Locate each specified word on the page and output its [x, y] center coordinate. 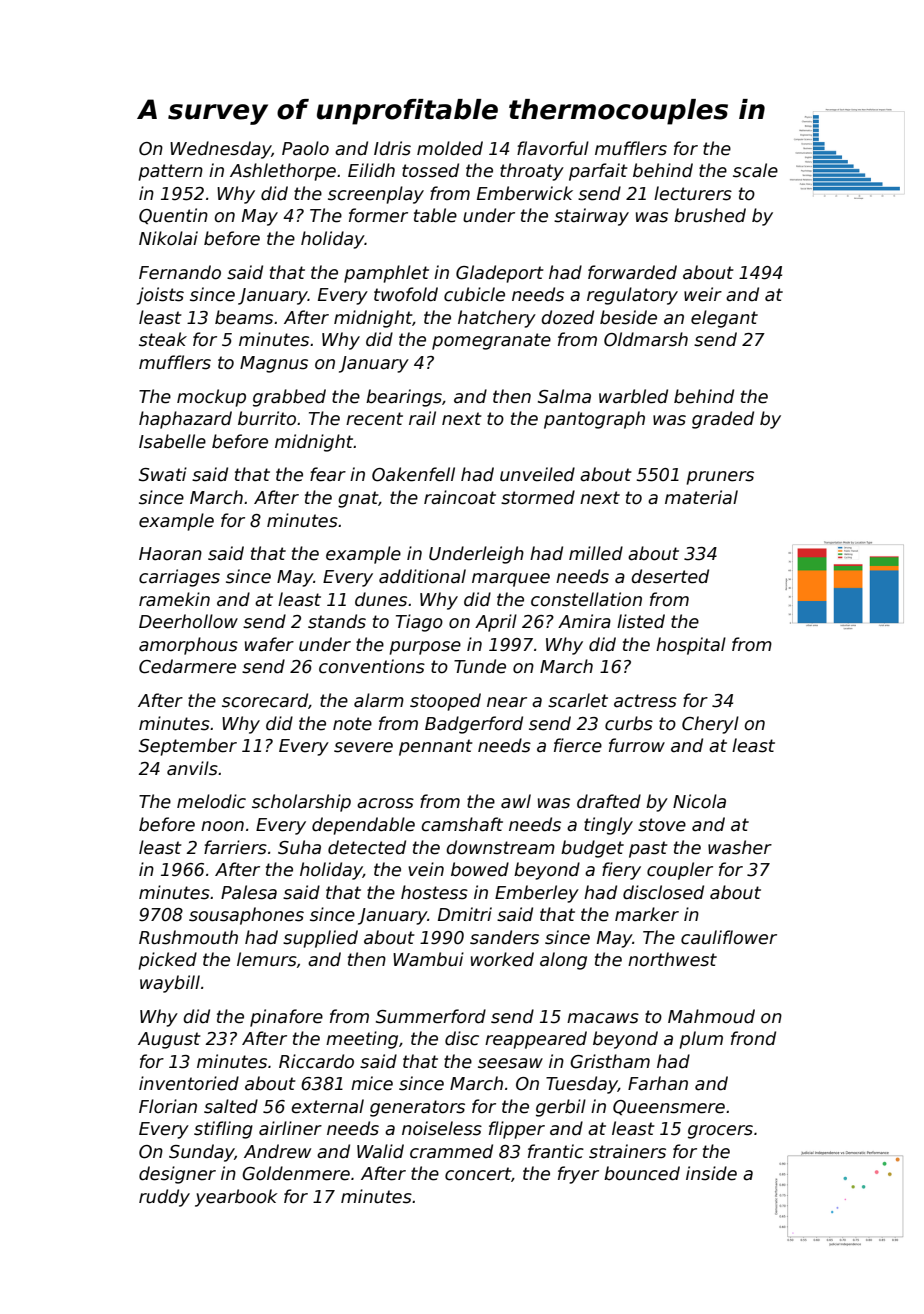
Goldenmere [296, 1173]
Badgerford [474, 725]
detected [367, 847]
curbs [629, 723]
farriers [235, 847]
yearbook [236, 1198]
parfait [598, 172]
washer [740, 847]
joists [160, 296]
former [378, 215]
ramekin [174, 599]
